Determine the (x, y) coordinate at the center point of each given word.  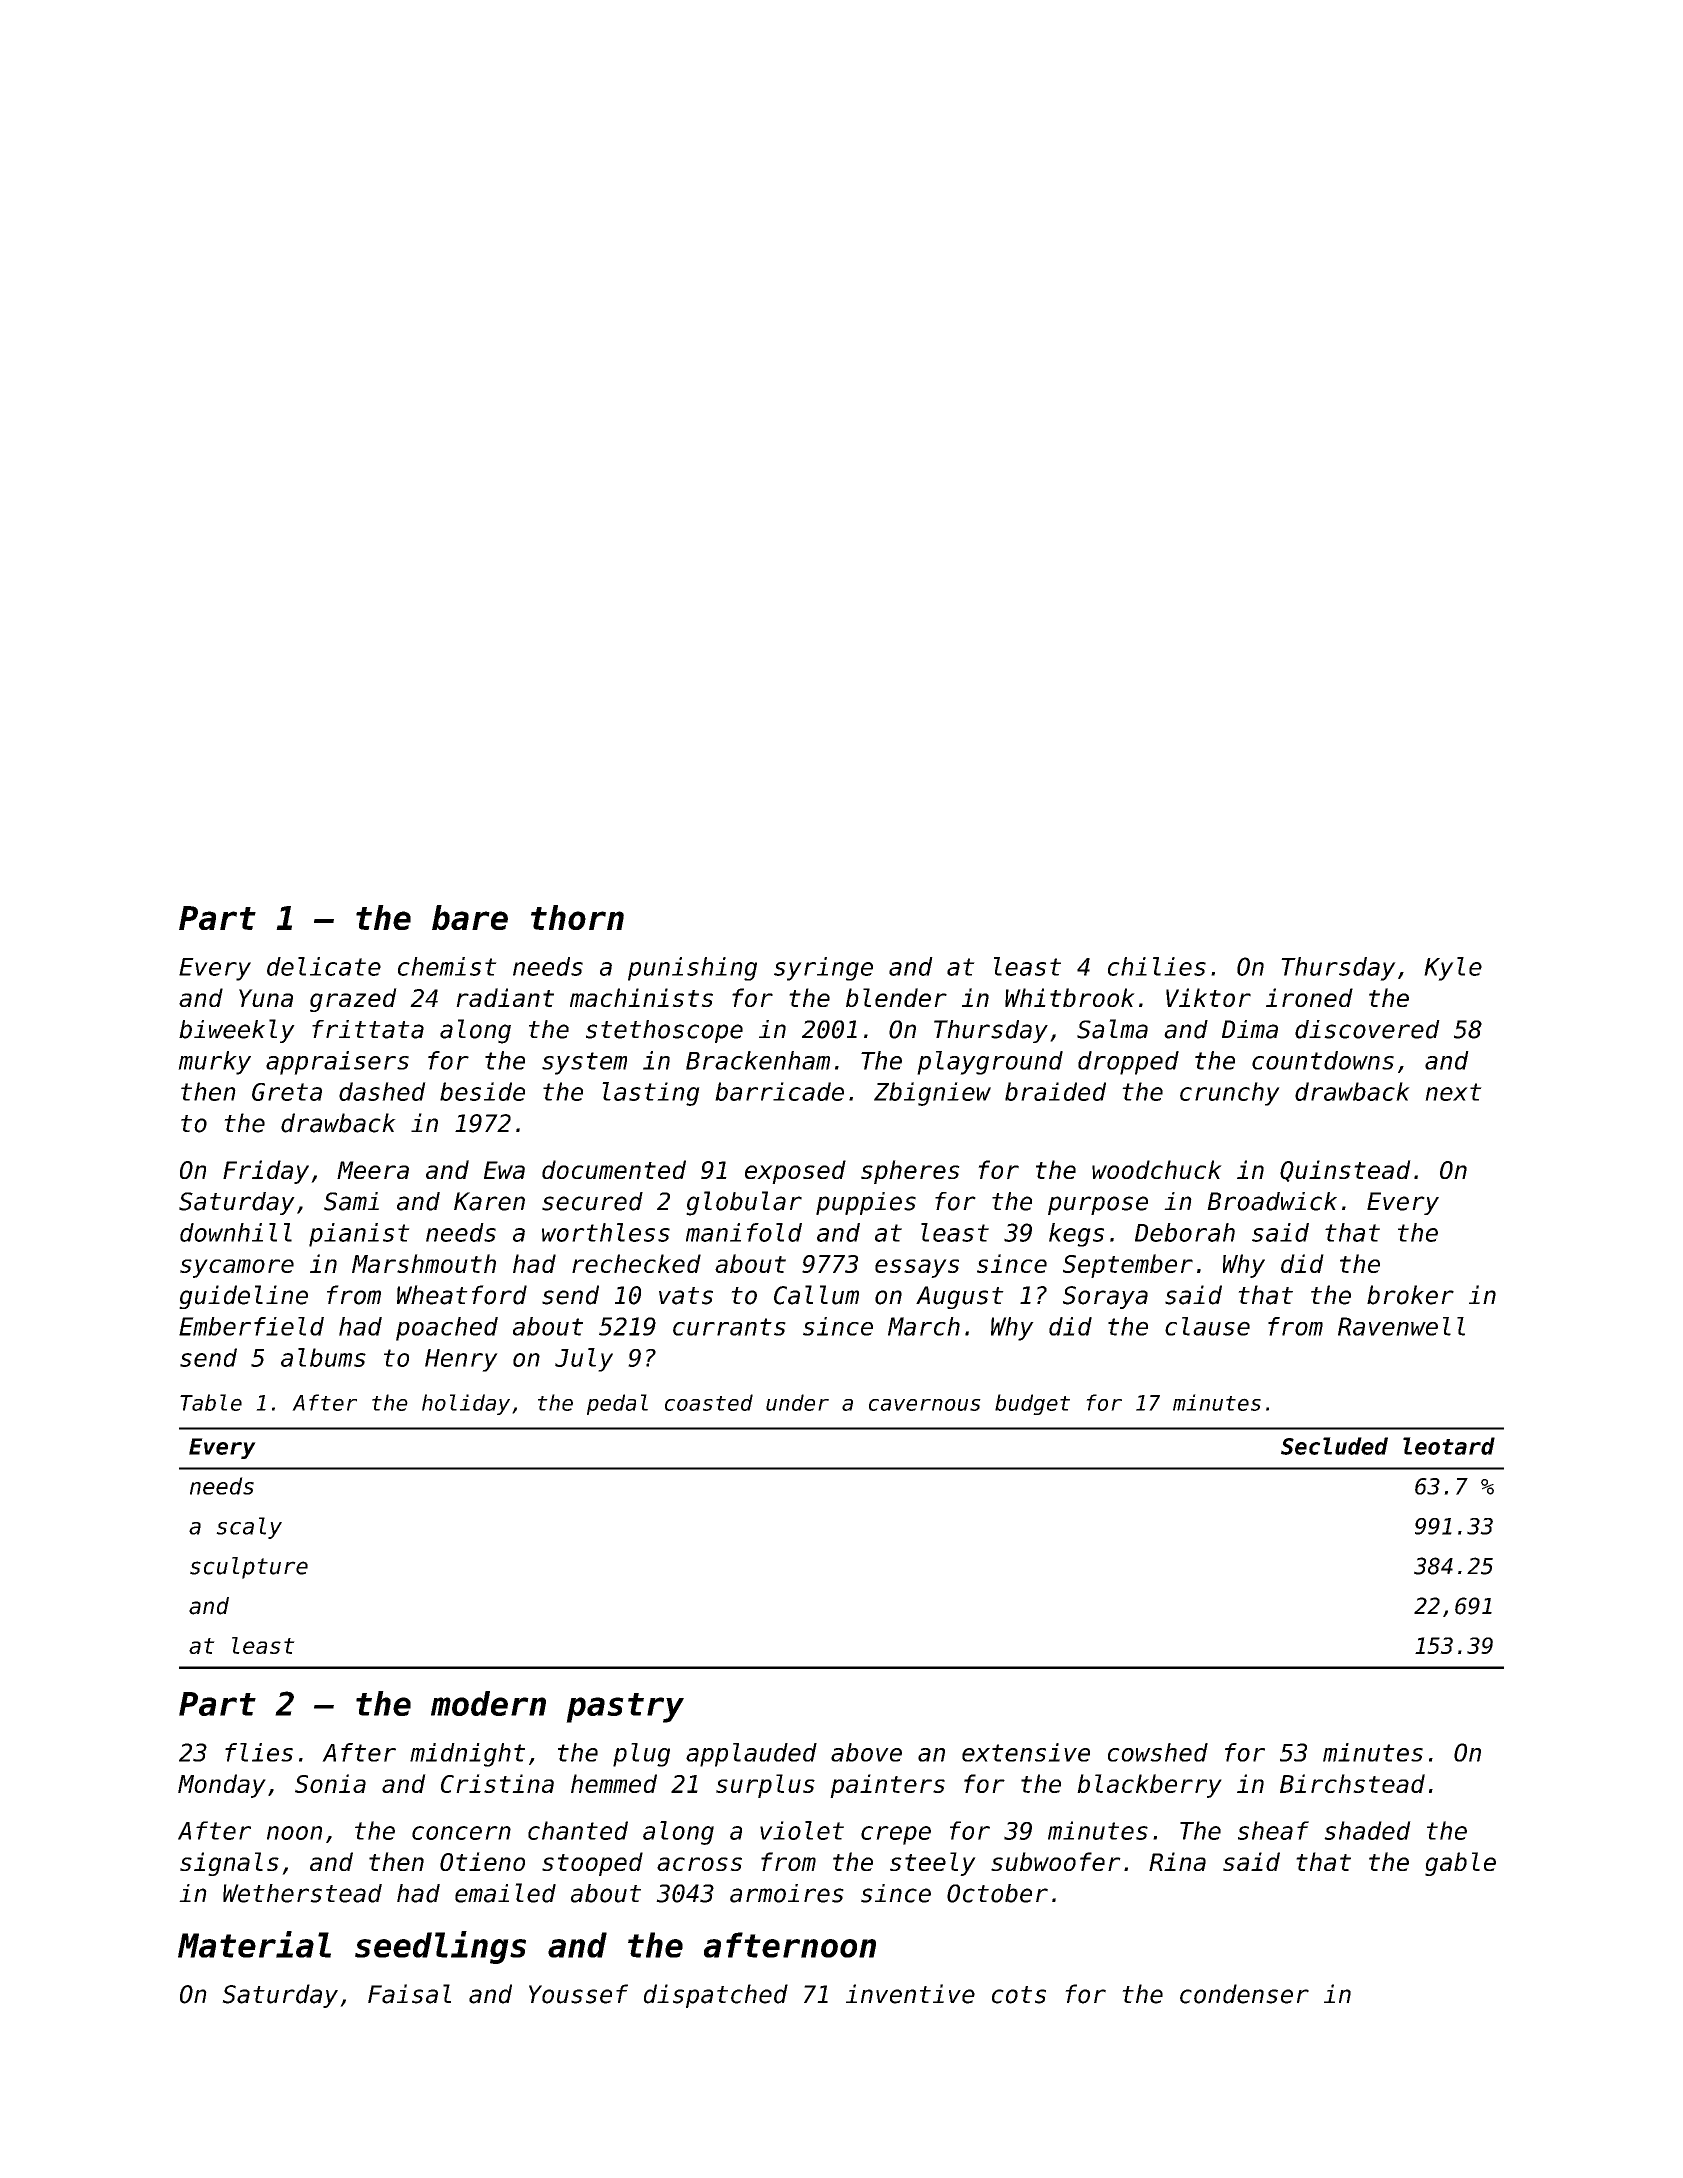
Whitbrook (1070, 997)
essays (917, 1268)
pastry (625, 1708)
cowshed (1158, 1752)
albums (323, 1357)
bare (470, 917)
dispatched (716, 1996)
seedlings (440, 1947)
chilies (1157, 966)
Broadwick (1272, 1201)
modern (488, 1703)
